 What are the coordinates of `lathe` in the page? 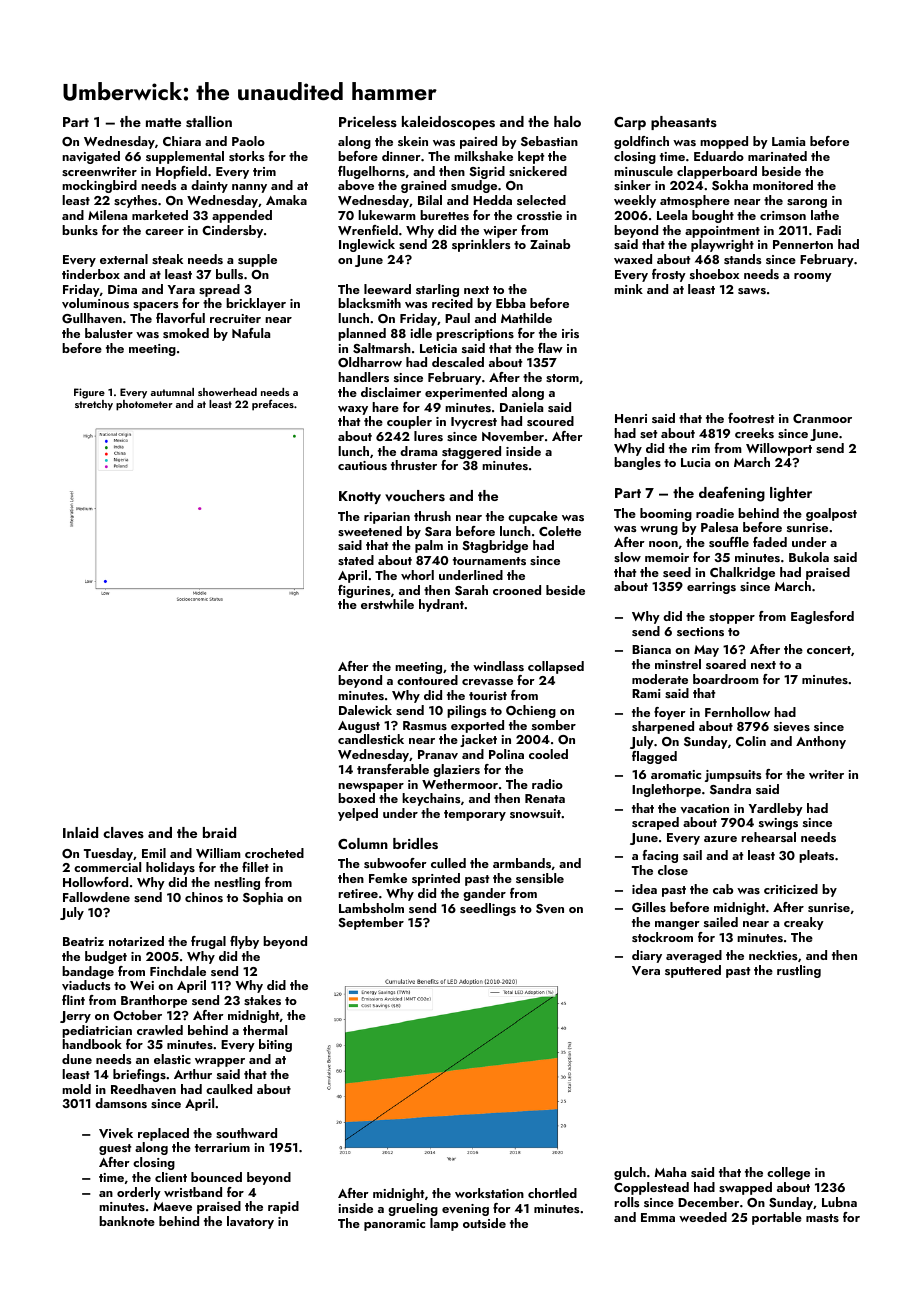 It's located at (825, 215).
